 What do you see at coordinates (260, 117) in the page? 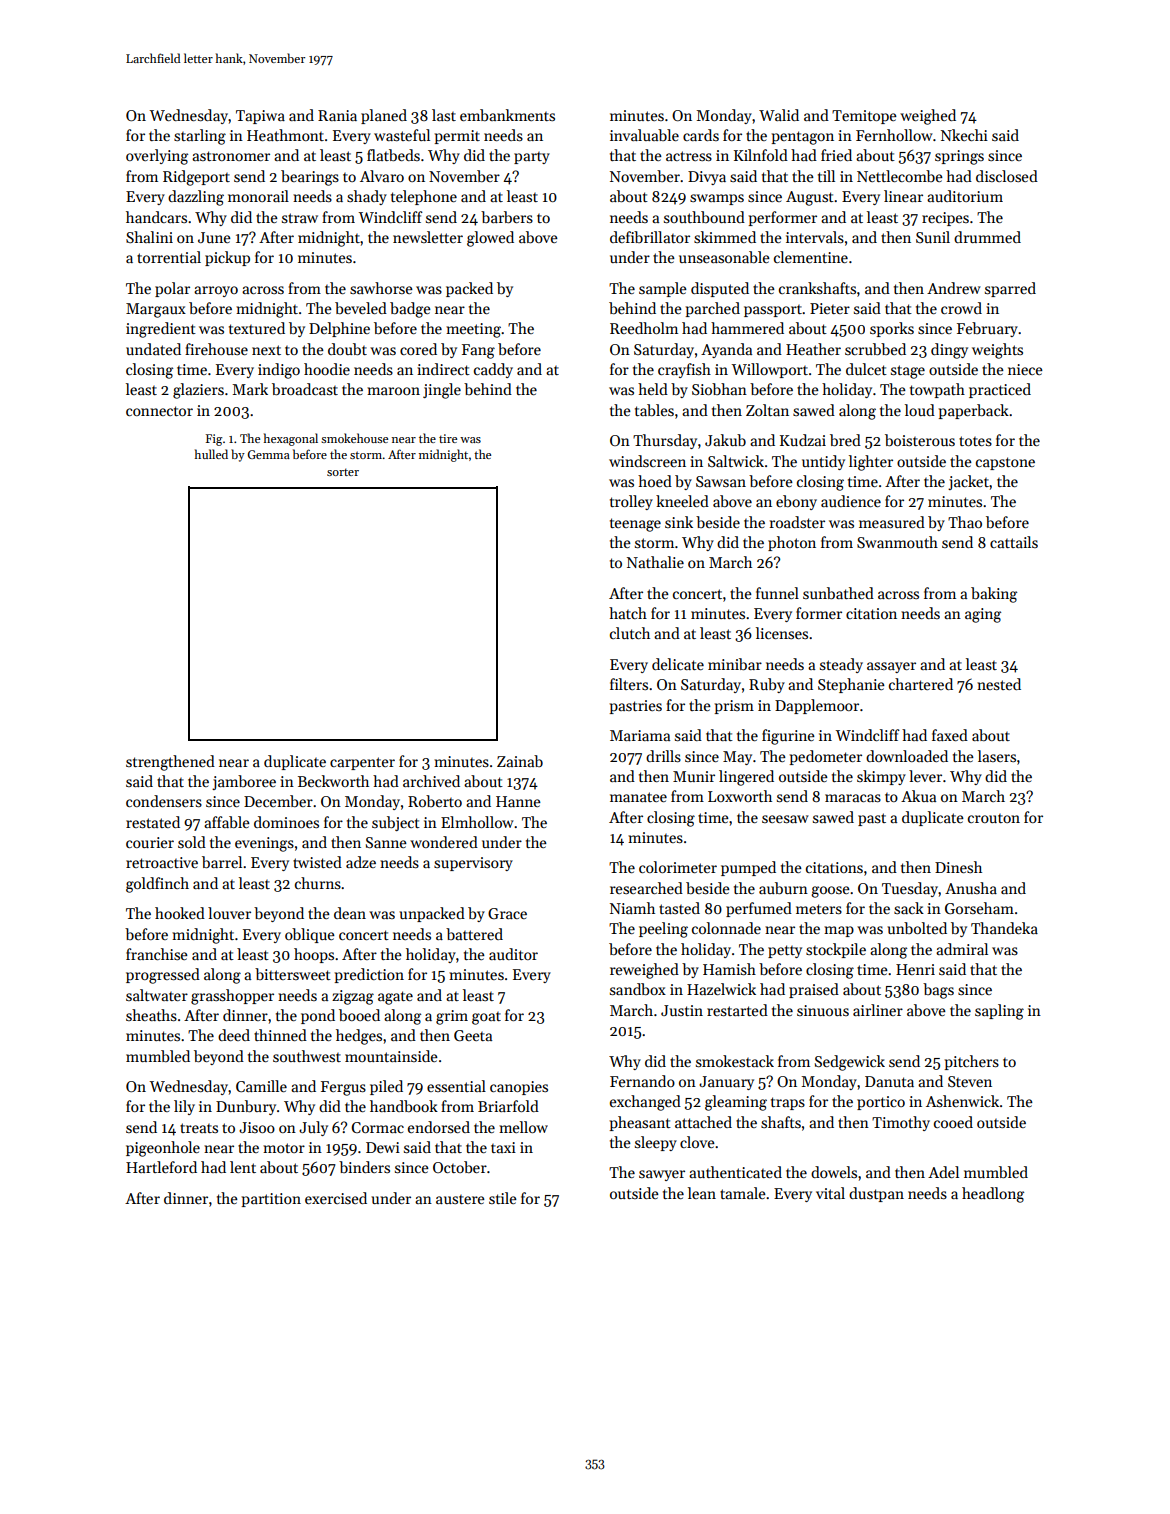
I see `Tapiwa` at bounding box center [260, 117].
